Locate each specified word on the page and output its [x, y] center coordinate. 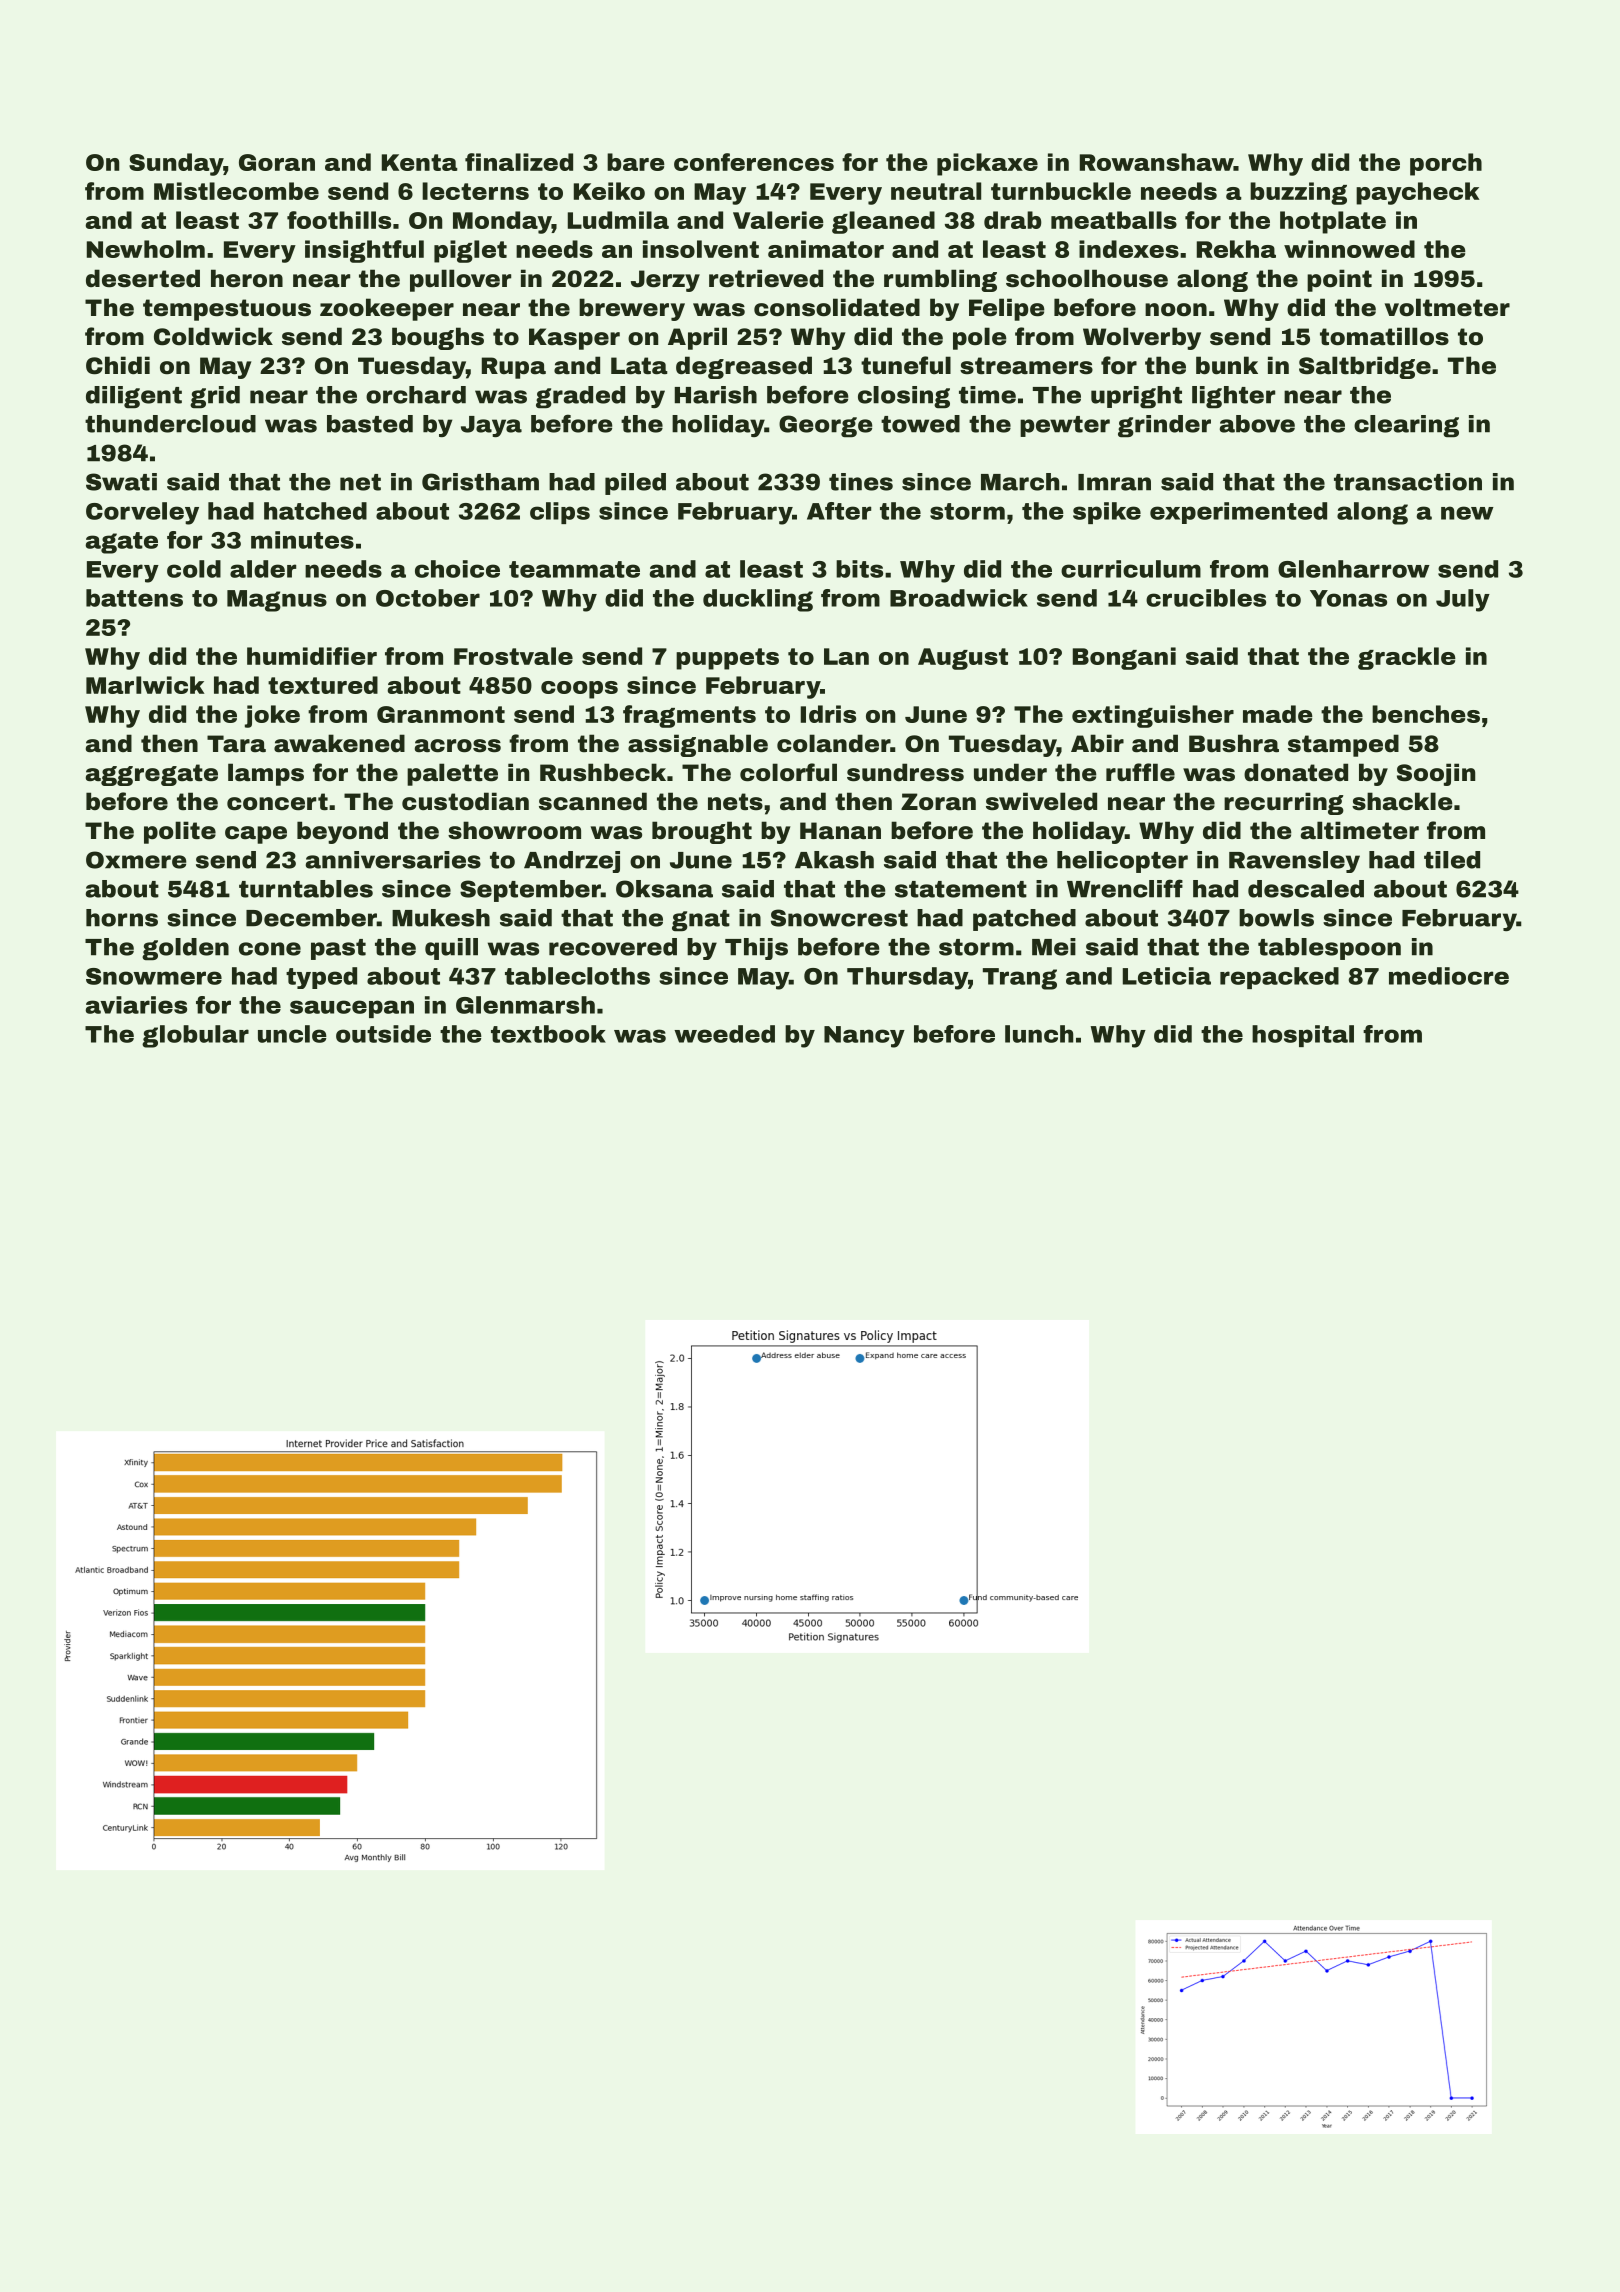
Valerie [778, 220]
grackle [1407, 658]
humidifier [312, 656]
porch [1446, 164]
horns [122, 918]
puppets [727, 659]
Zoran [938, 802]
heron [247, 278]
